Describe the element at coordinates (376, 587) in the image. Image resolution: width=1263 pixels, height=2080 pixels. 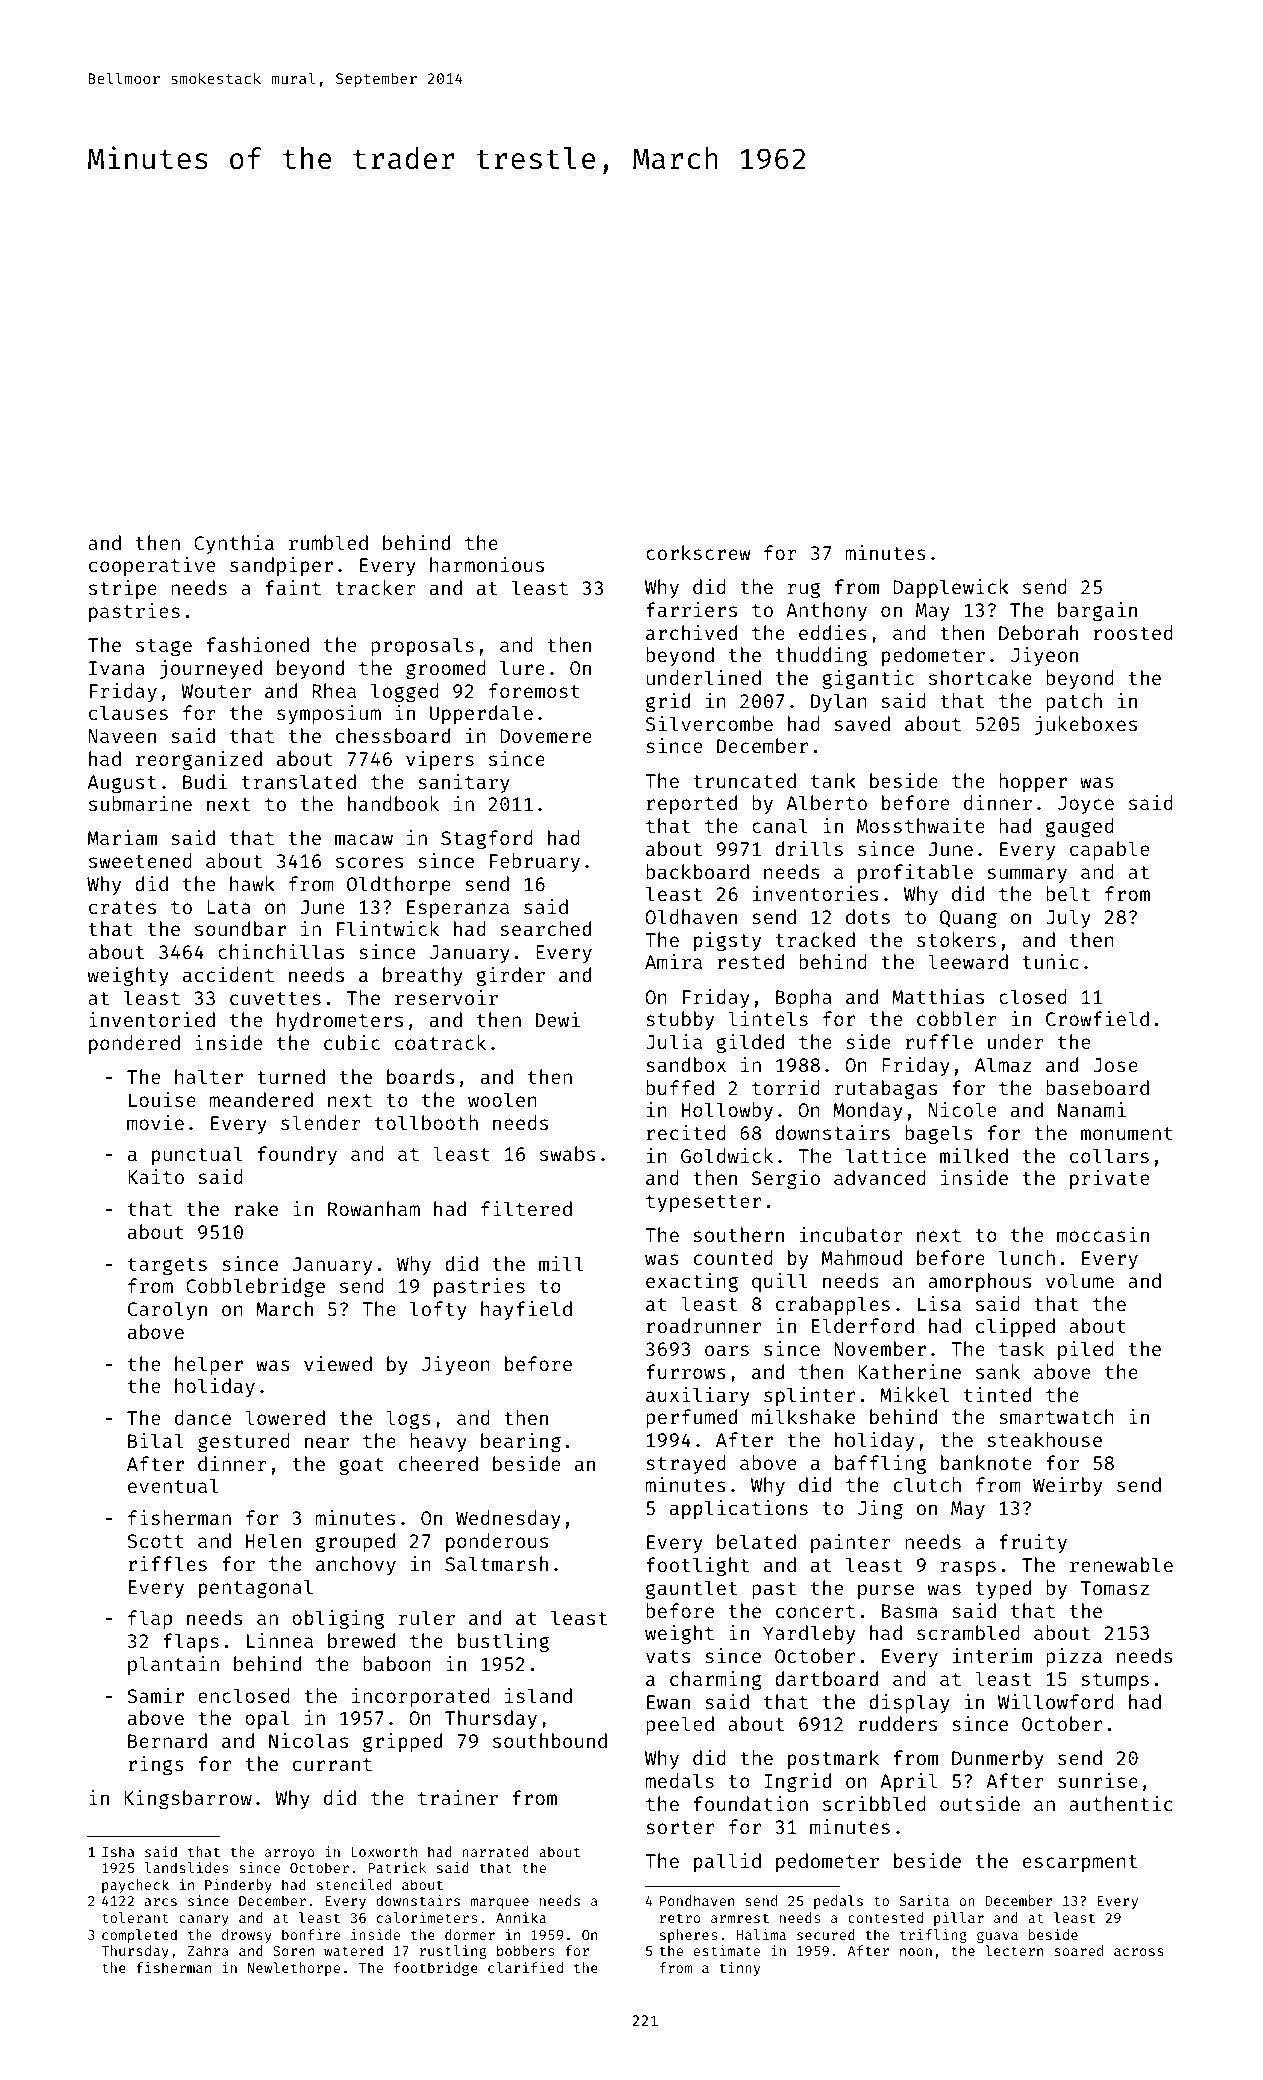
I see `tracker` at that location.
